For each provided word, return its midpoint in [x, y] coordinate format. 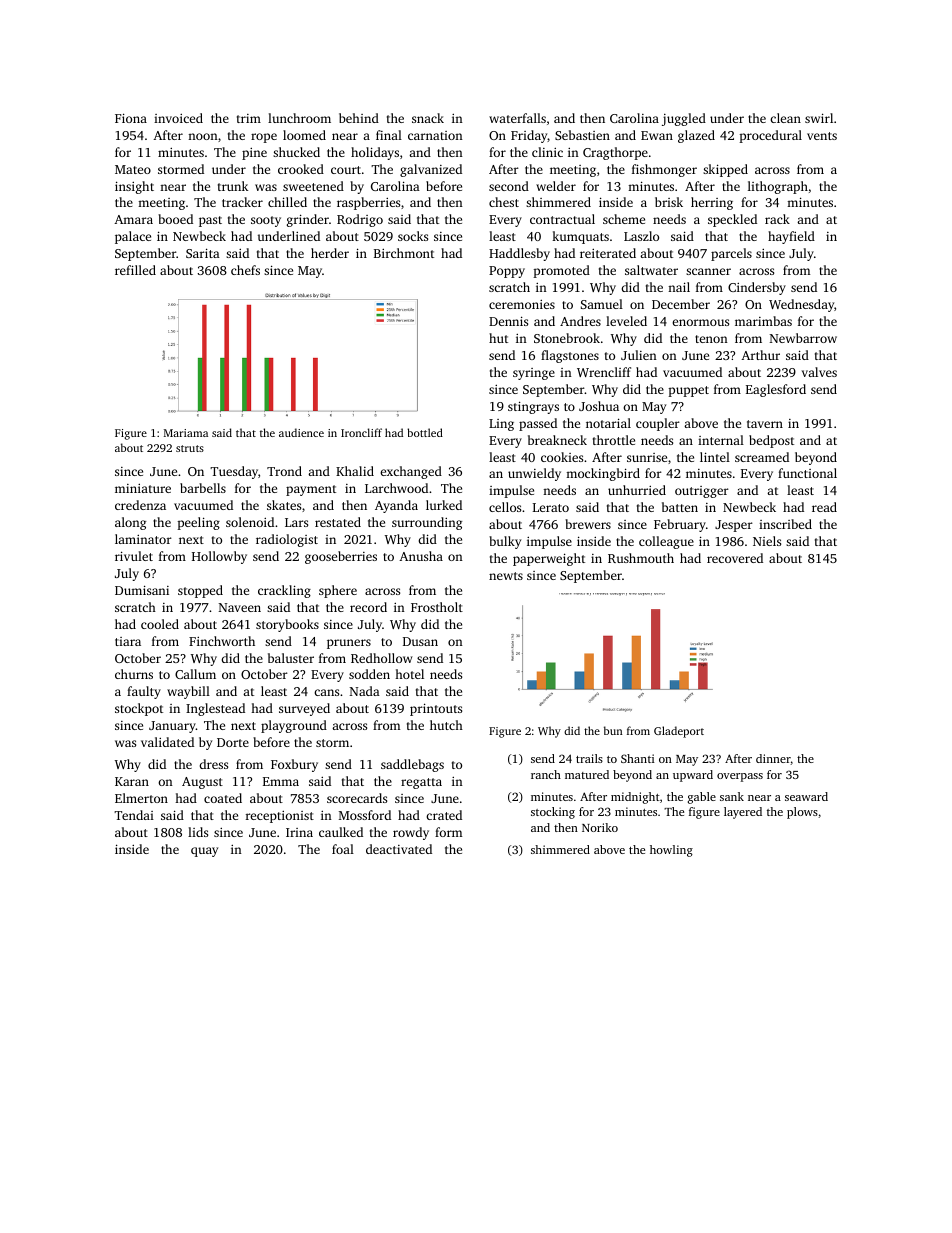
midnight [635, 798]
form [448, 832]
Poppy [507, 272]
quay [204, 852]
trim [249, 118]
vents [822, 136]
